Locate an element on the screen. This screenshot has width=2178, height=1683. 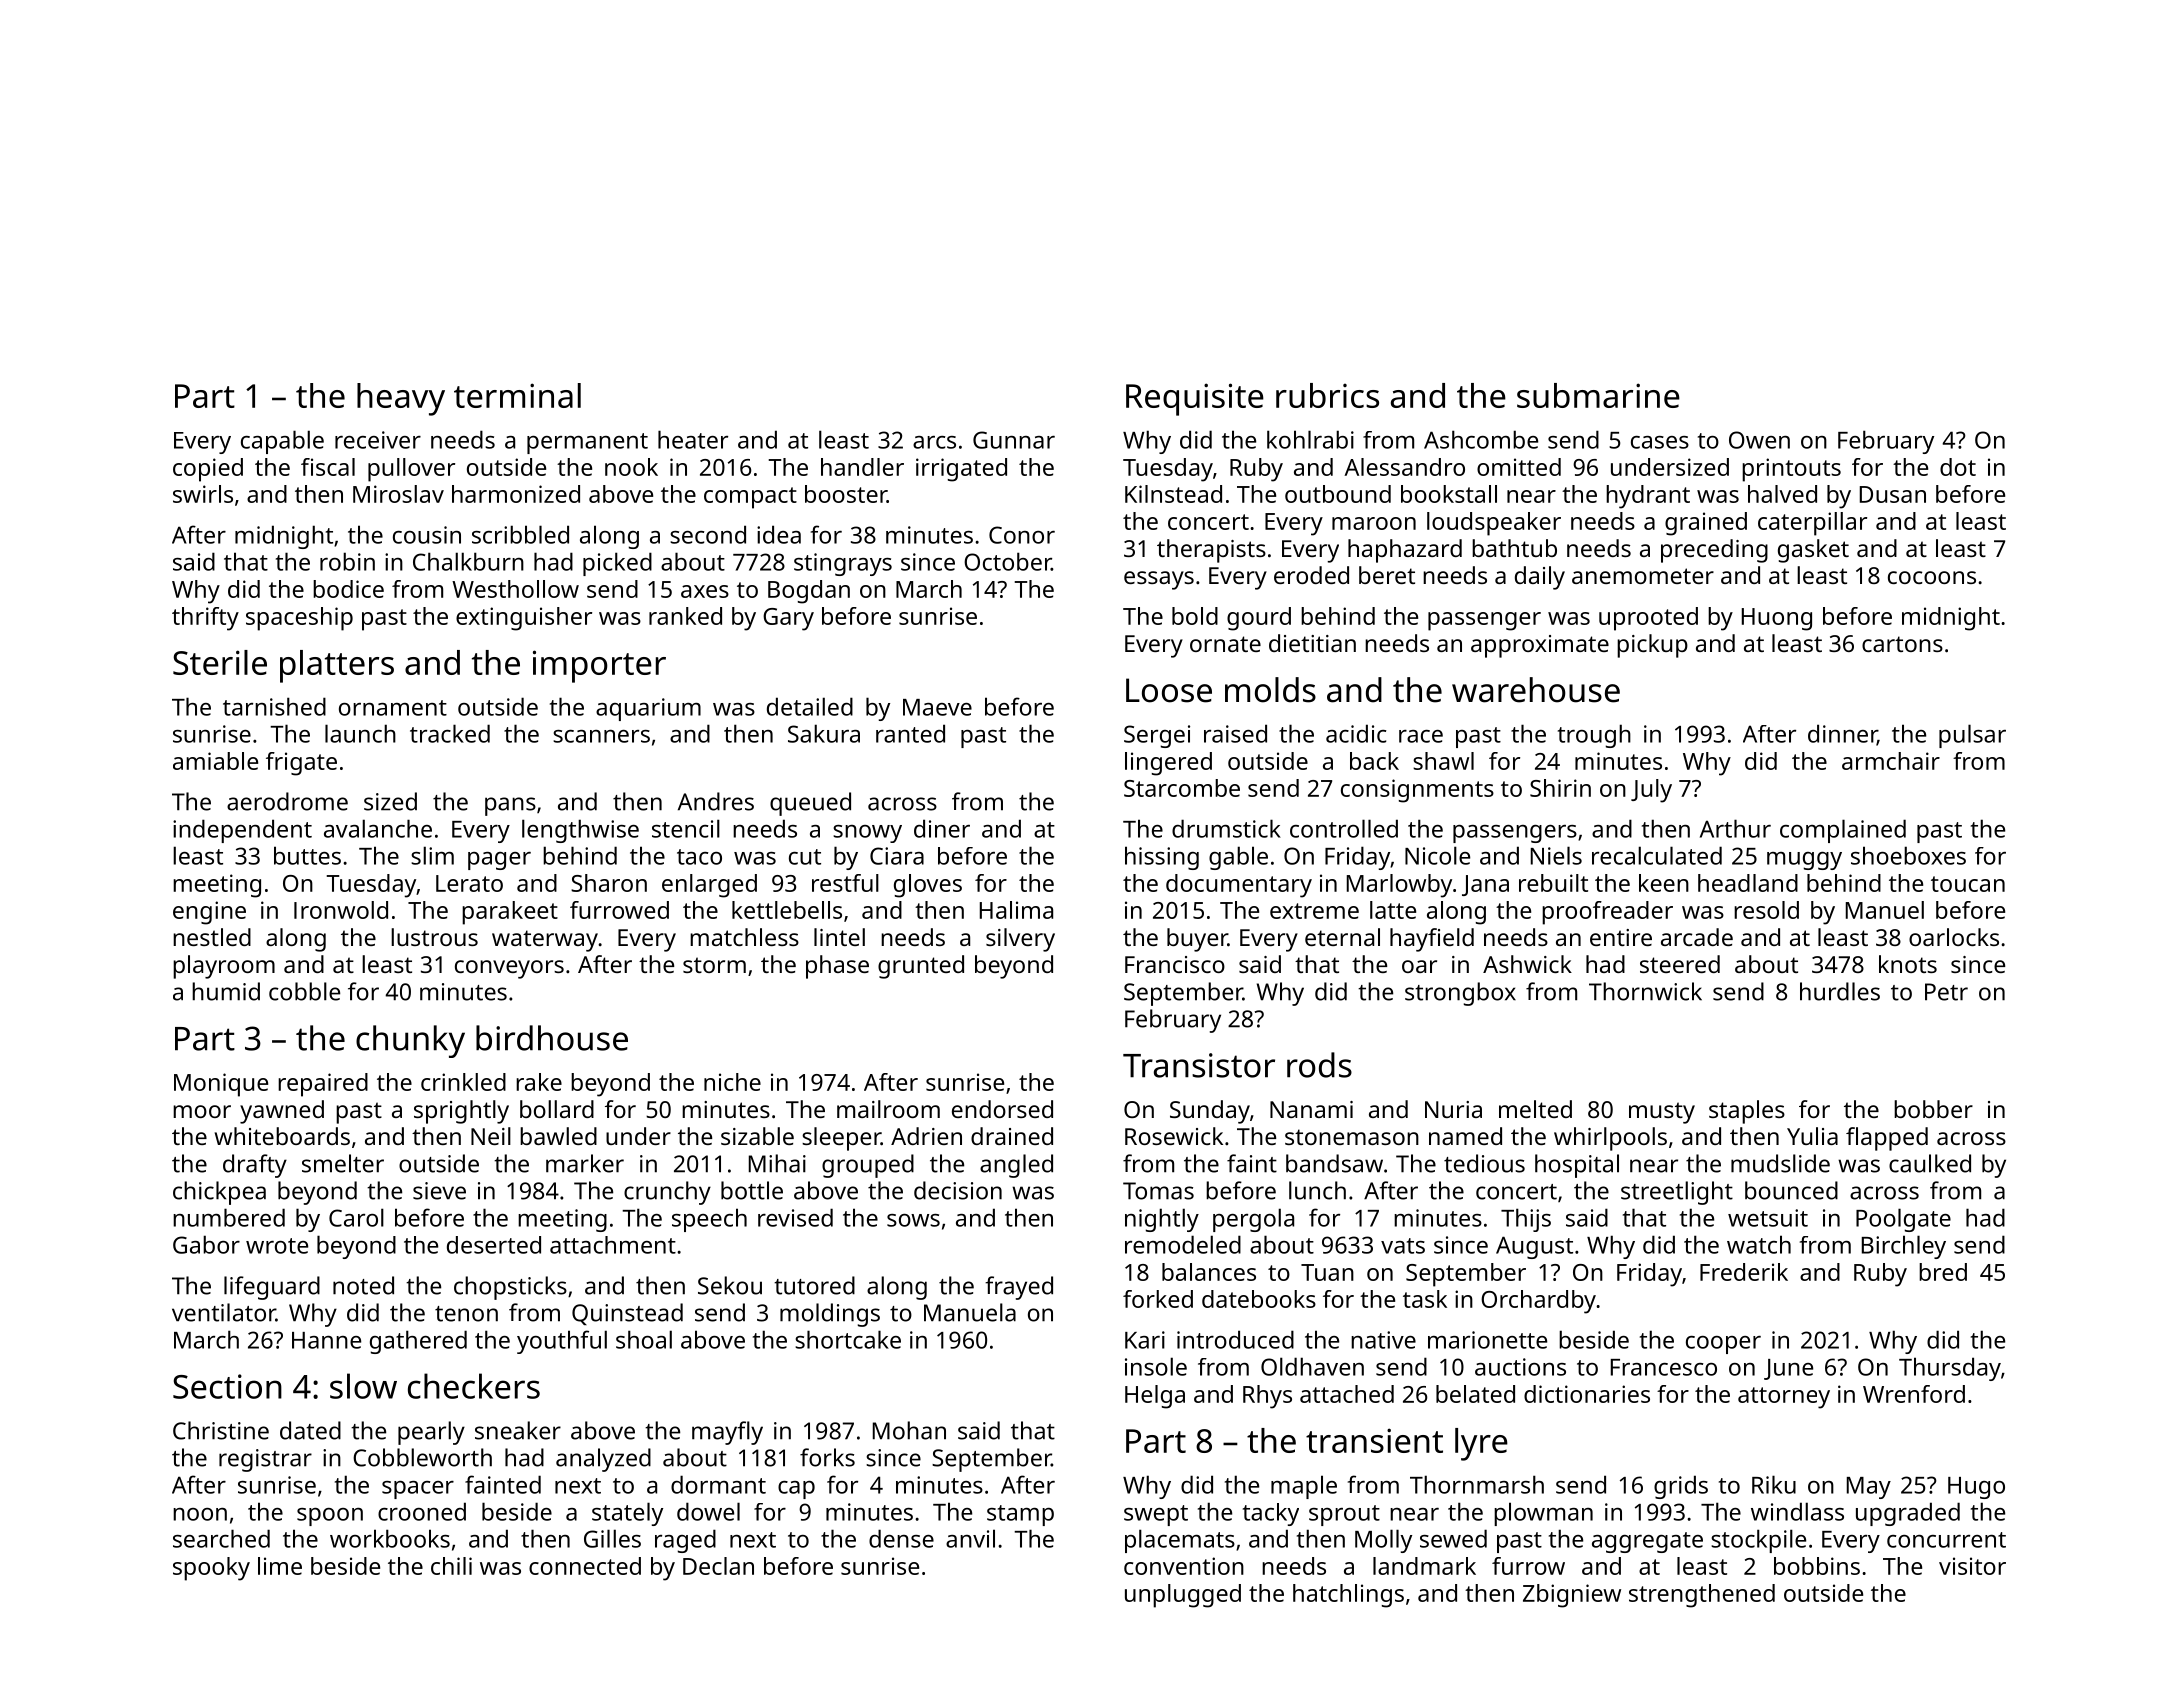
diner is located at coordinates (942, 828).
